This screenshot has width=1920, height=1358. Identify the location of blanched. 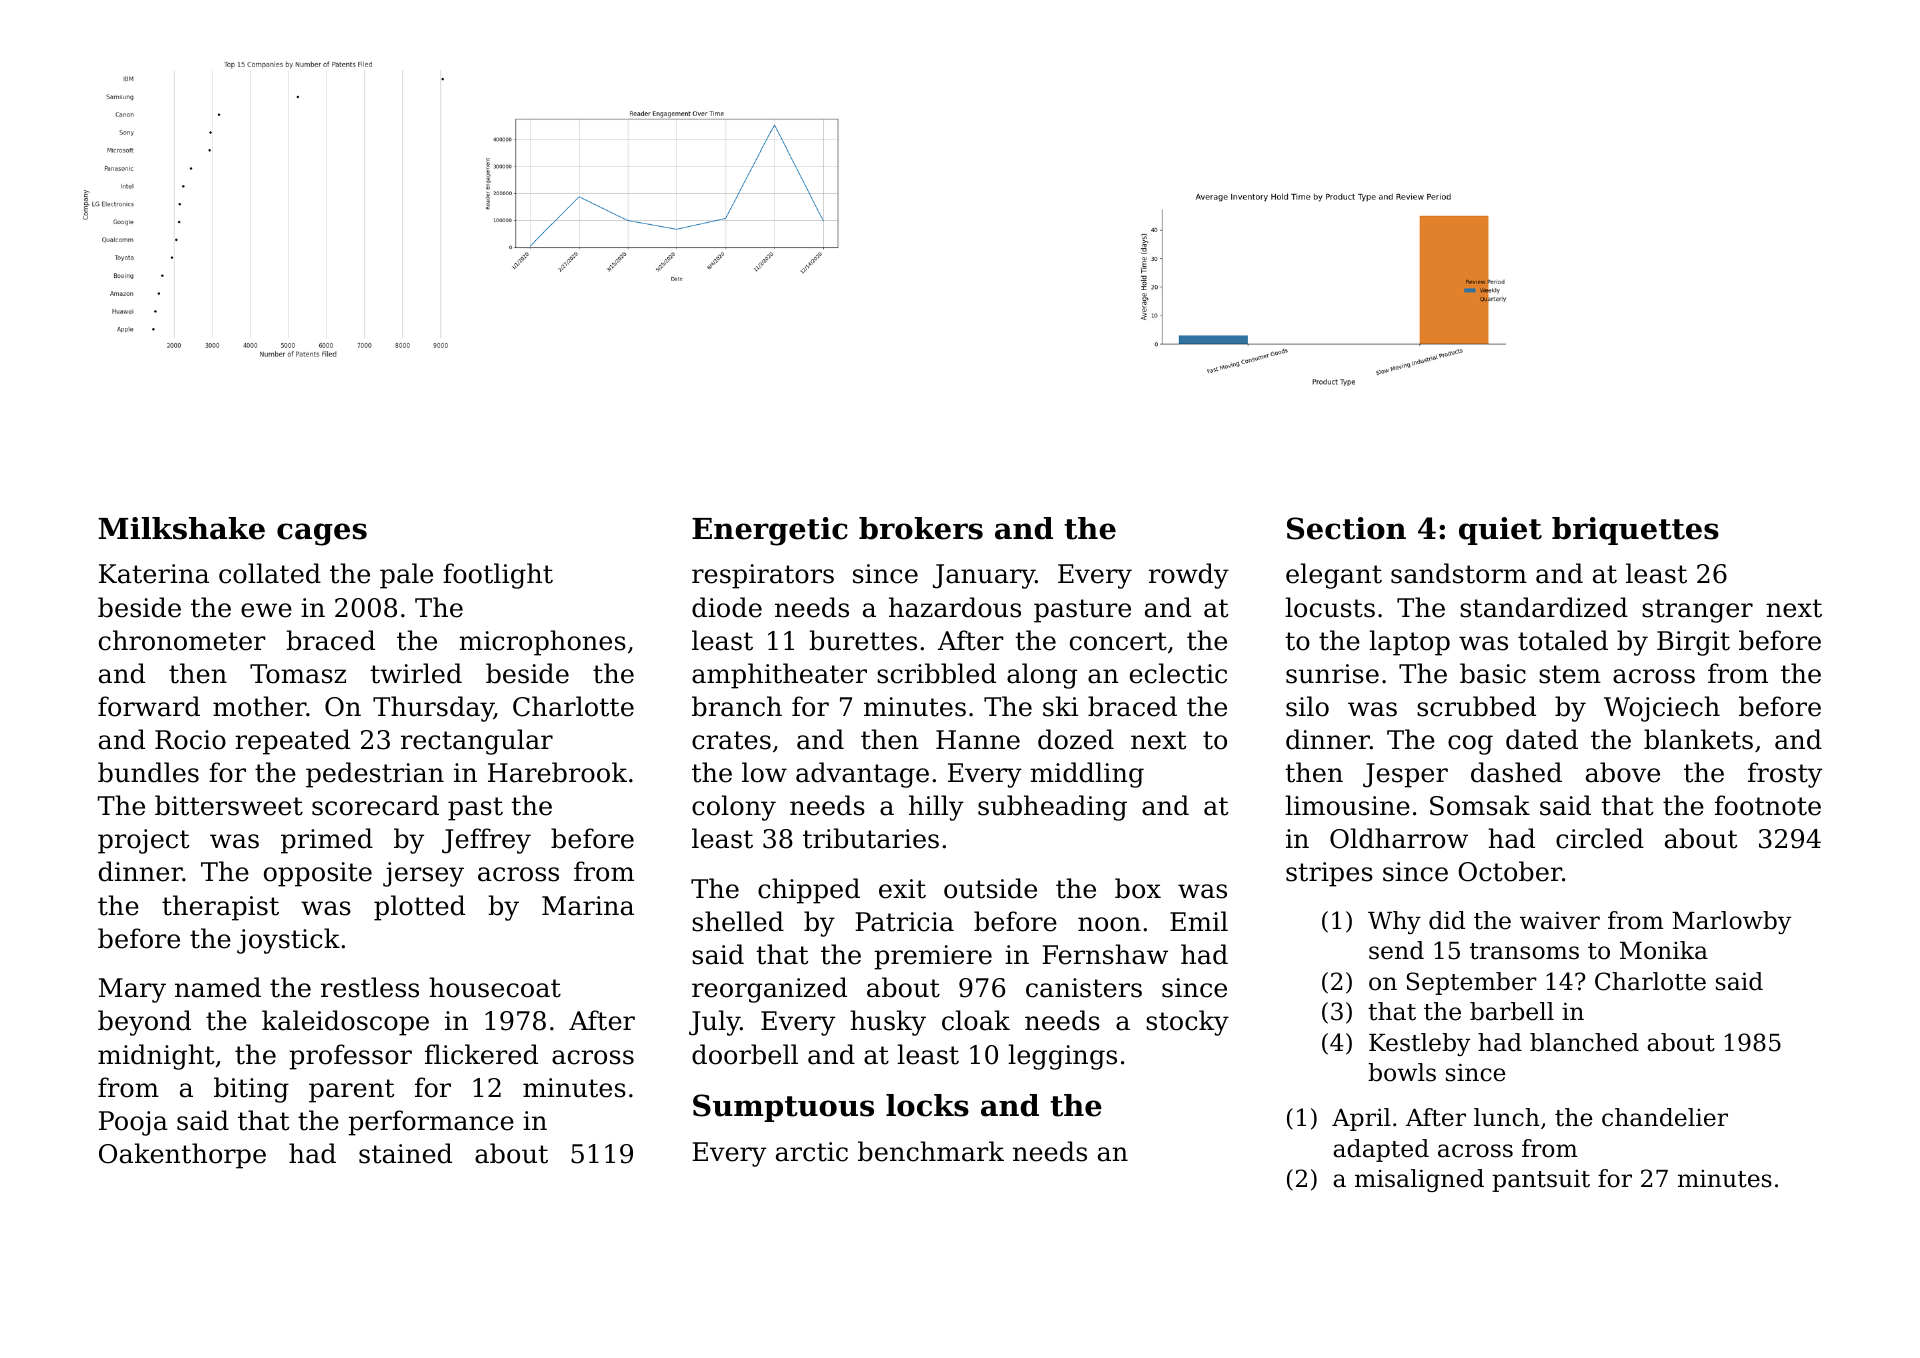
(1584, 1042).
